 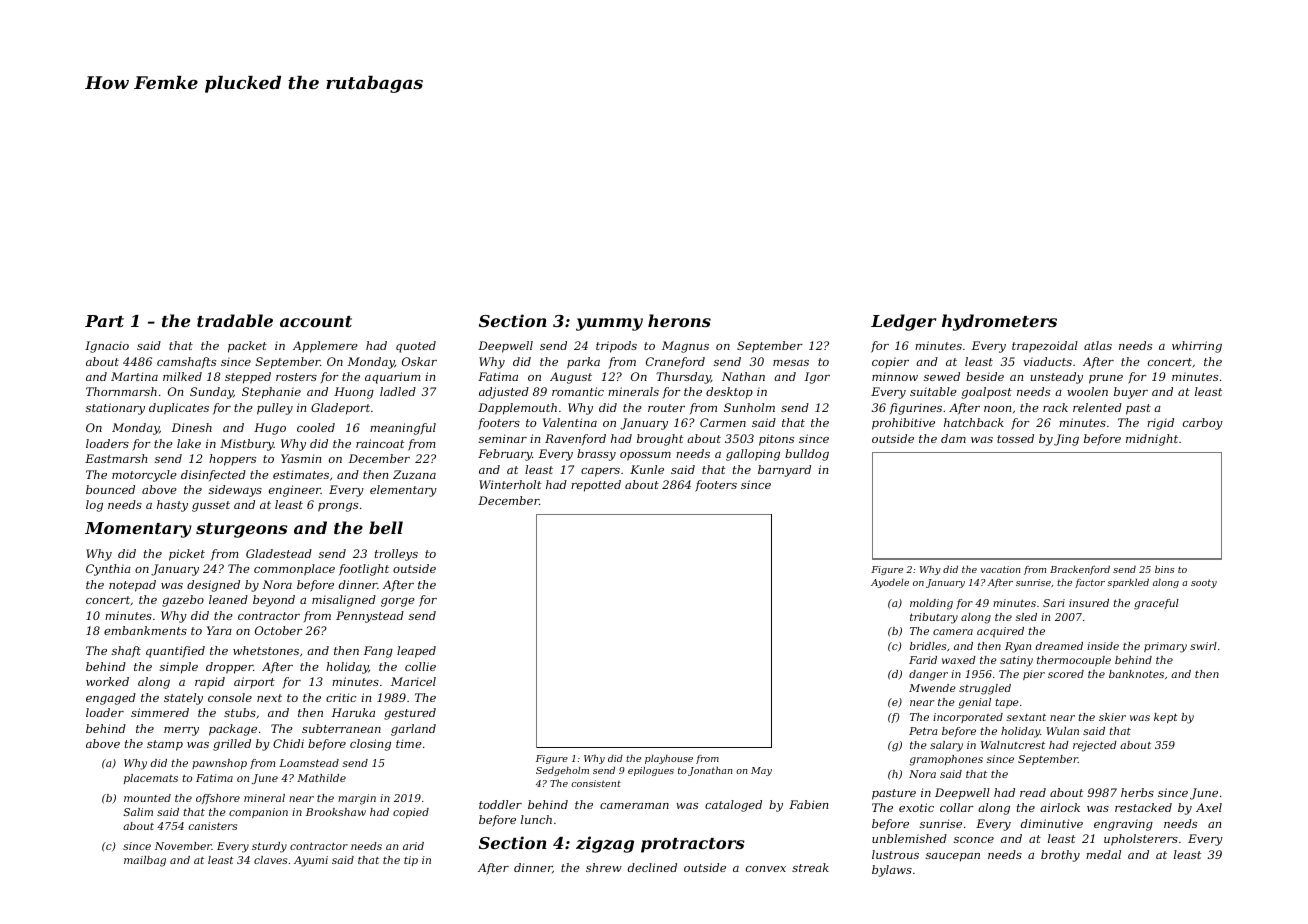 What do you see at coordinates (1203, 424) in the screenshot?
I see `carboy` at bounding box center [1203, 424].
